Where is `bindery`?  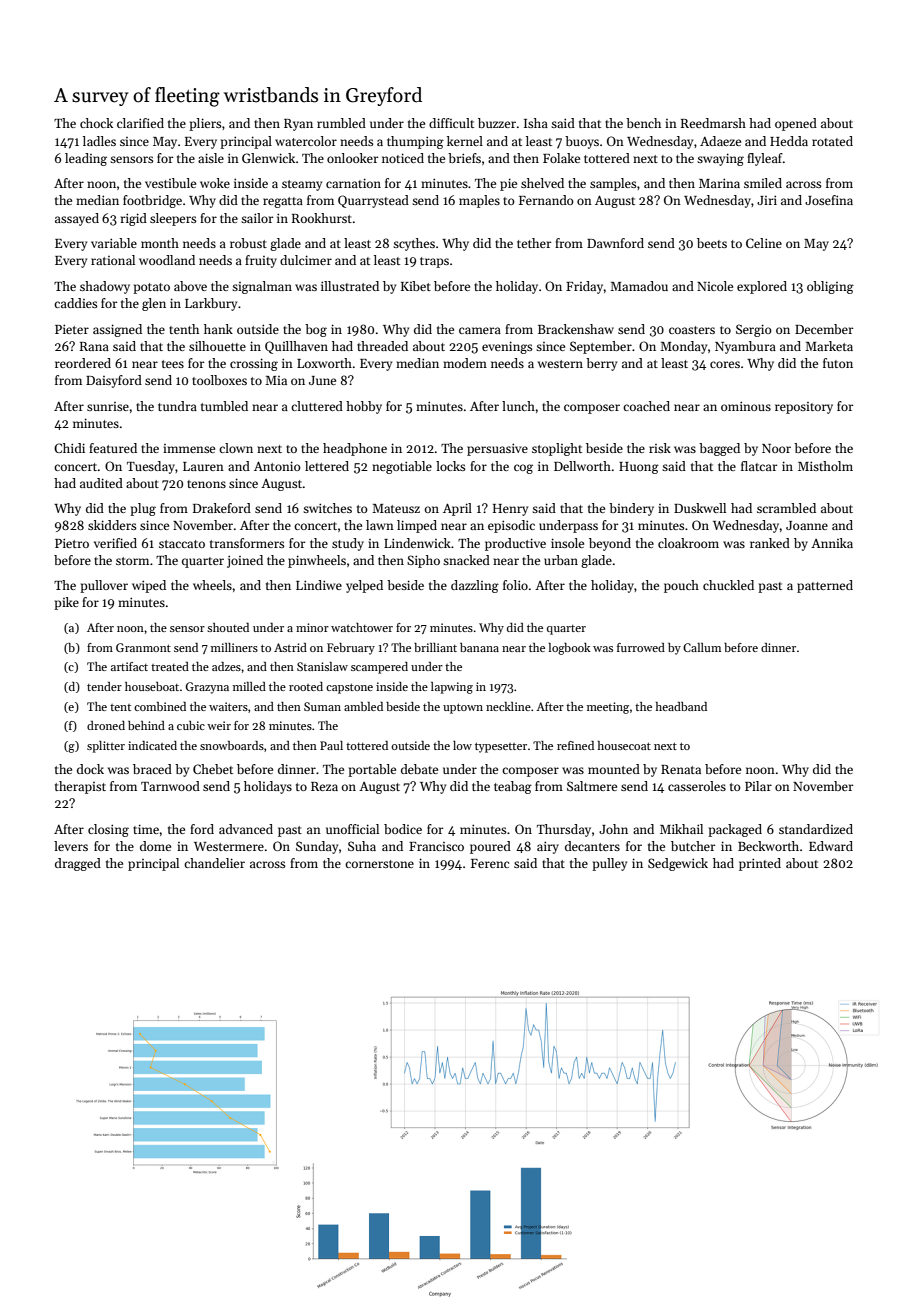 bindery is located at coordinates (631, 509).
